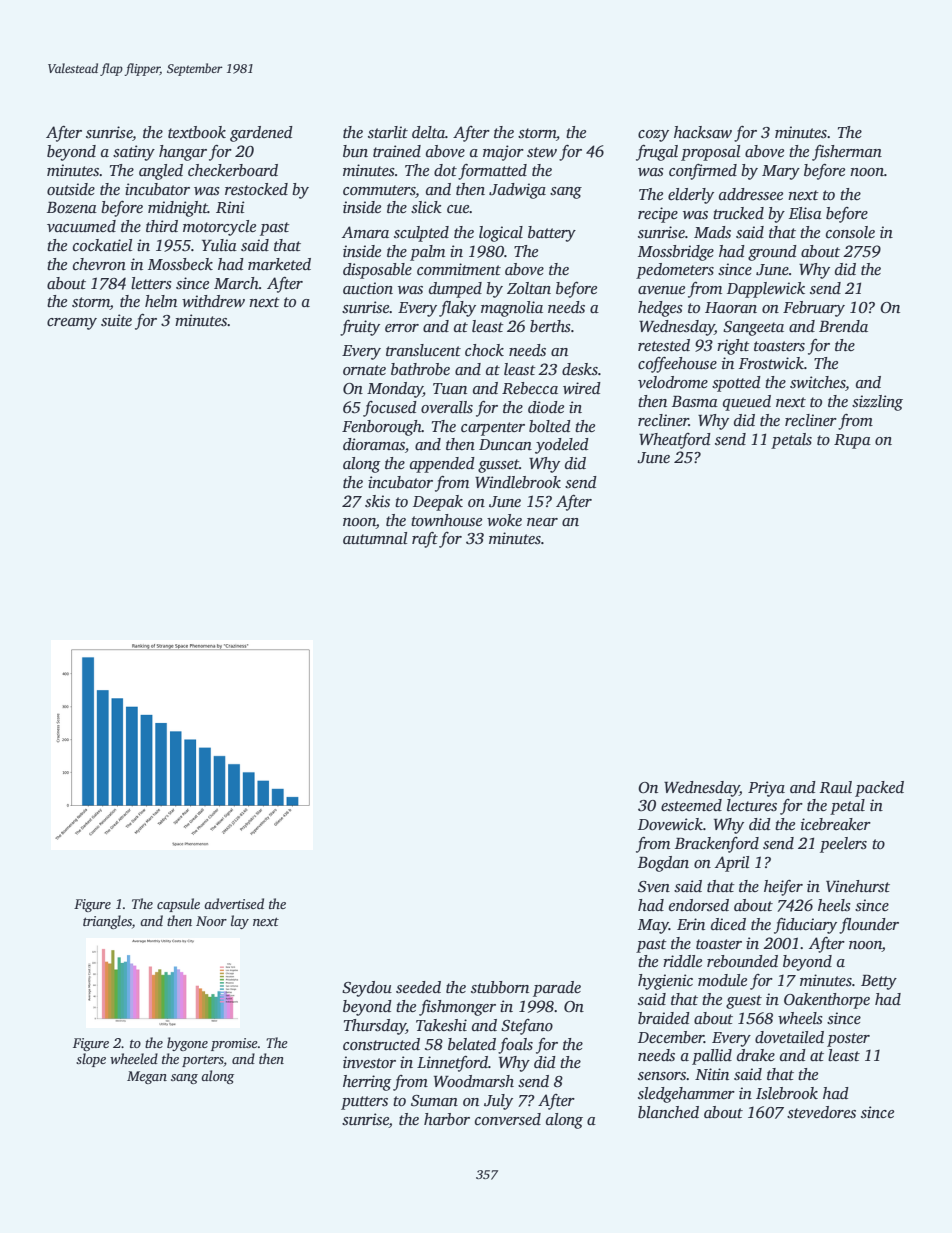  What do you see at coordinates (91, 1060) in the screenshot?
I see `slope` at bounding box center [91, 1060].
